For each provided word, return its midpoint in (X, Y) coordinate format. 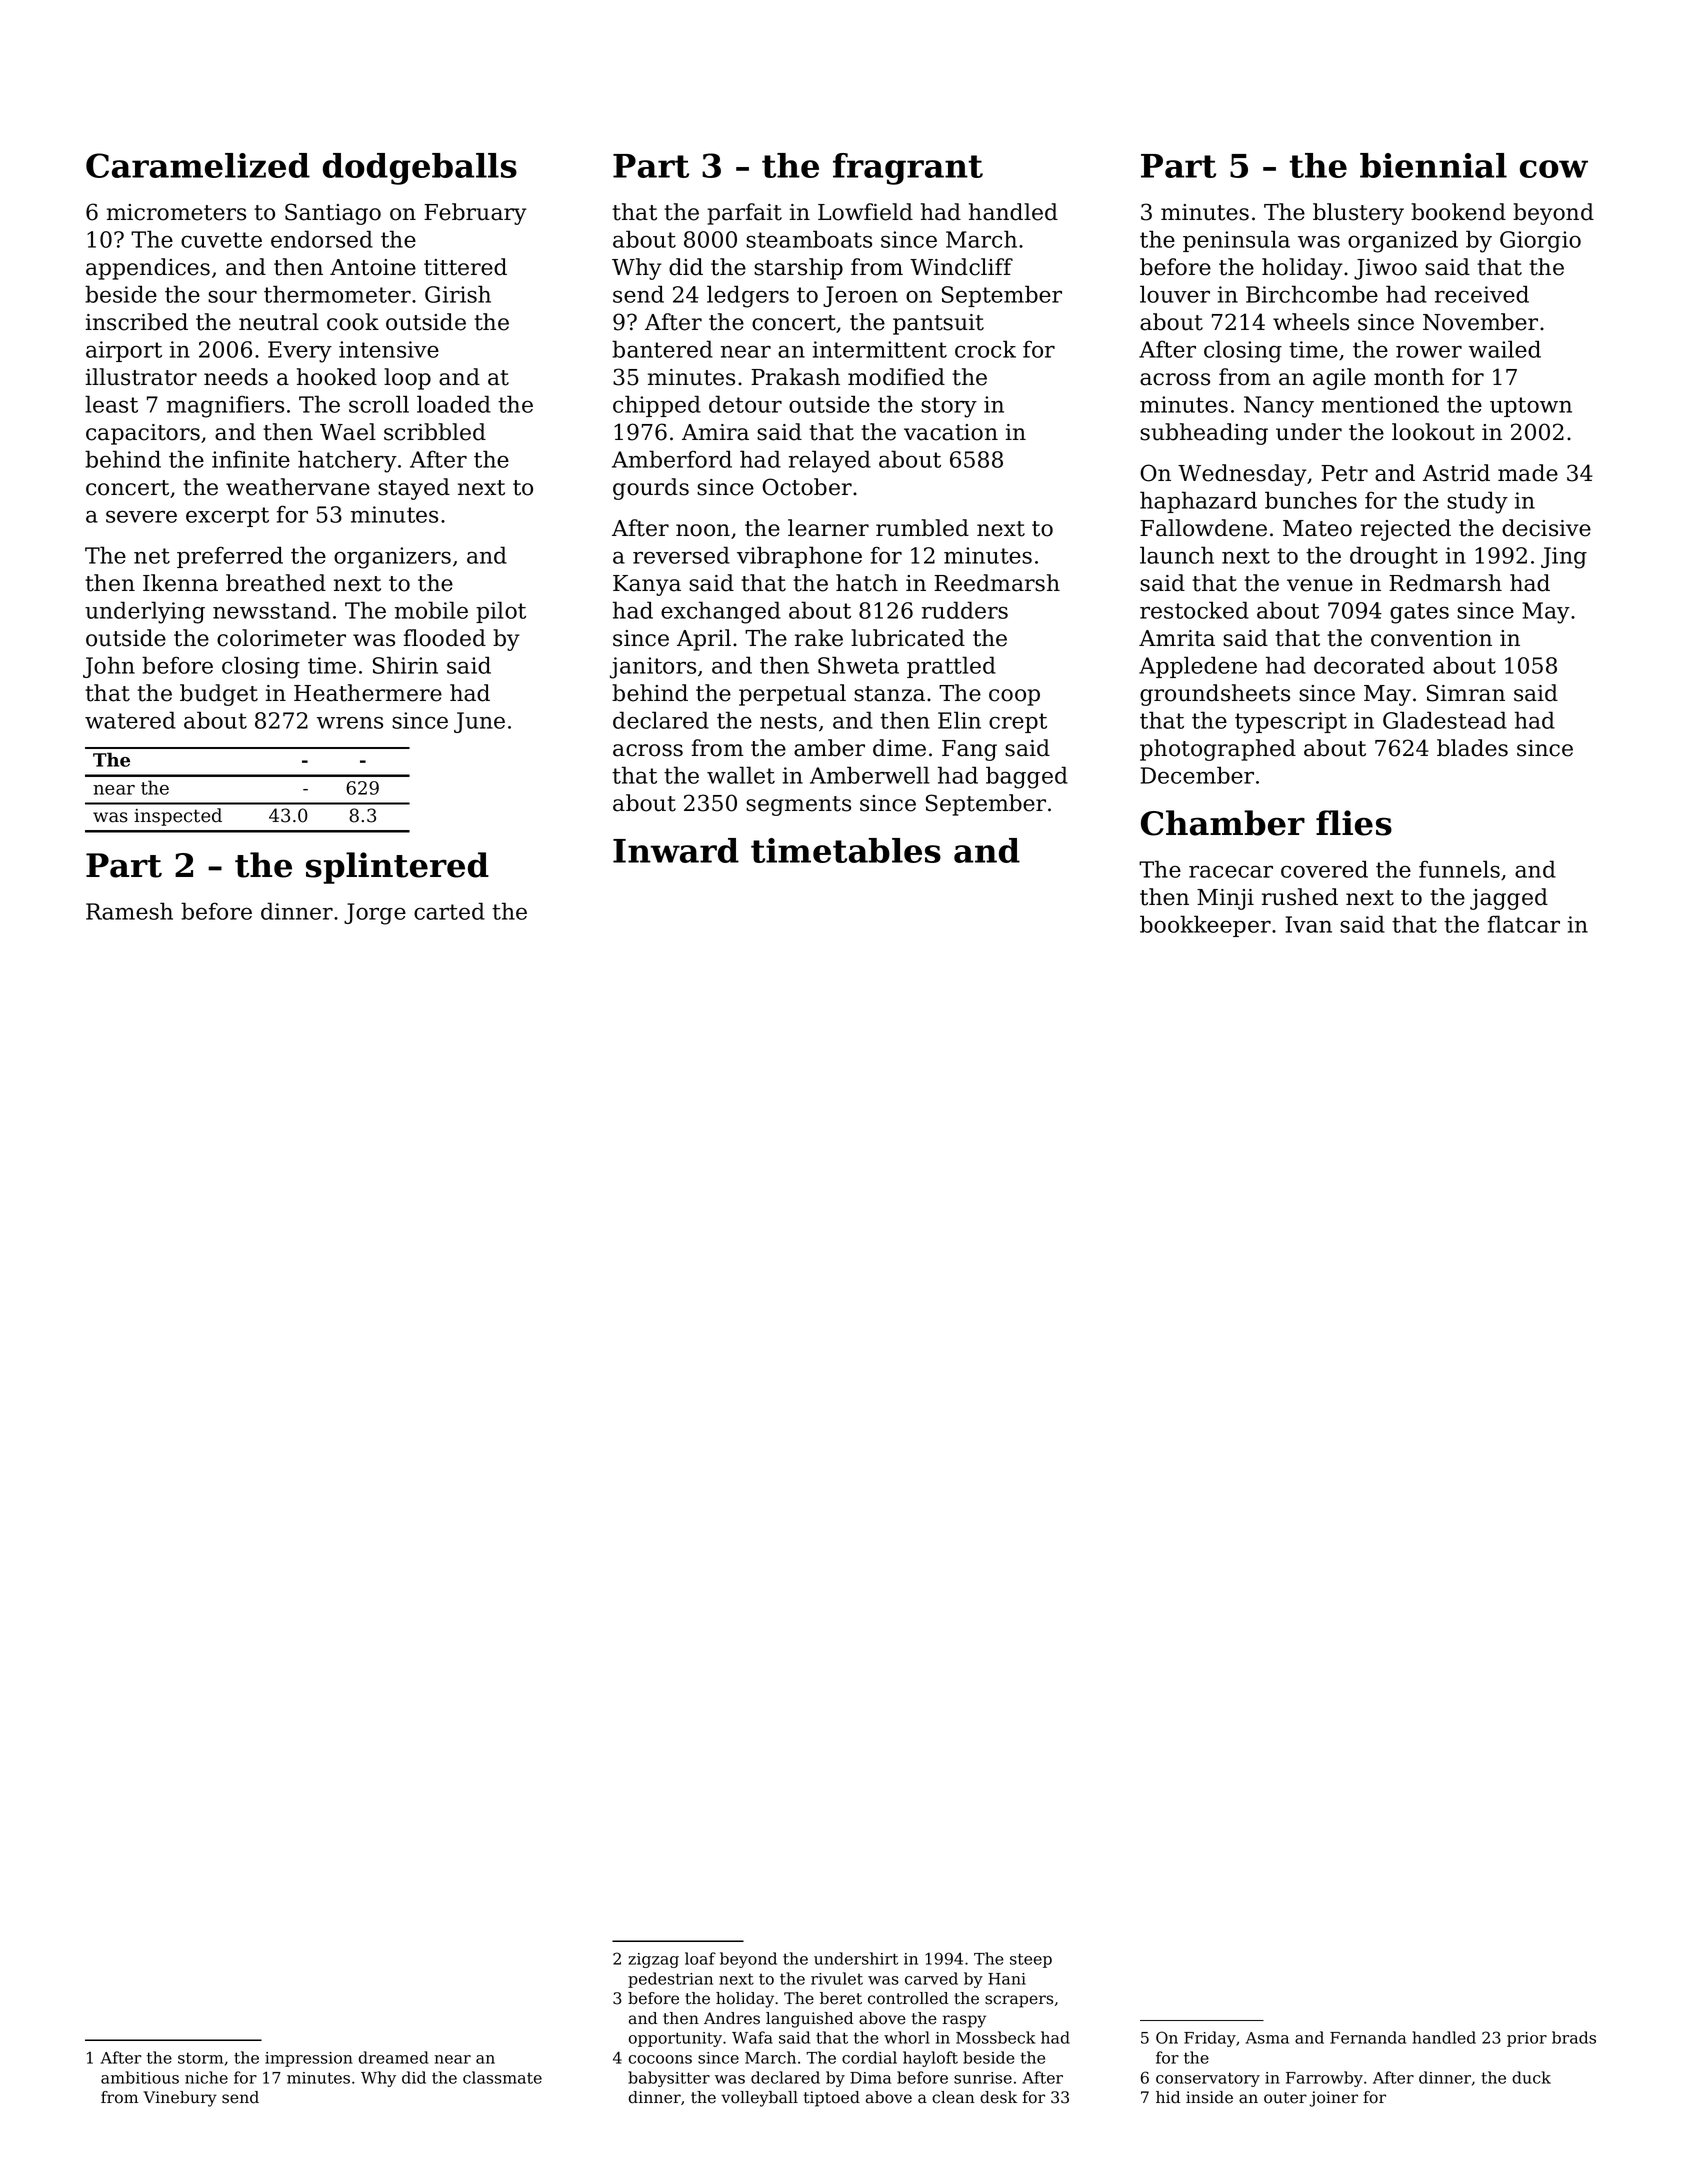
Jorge (375, 914)
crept (1018, 723)
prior (1527, 2039)
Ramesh (129, 911)
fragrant (908, 169)
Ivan (1309, 924)
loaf (700, 1958)
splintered (397, 868)
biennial (1433, 165)
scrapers (1019, 2001)
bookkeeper (1205, 926)
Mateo (1317, 528)
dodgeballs (420, 169)
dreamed (394, 2057)
